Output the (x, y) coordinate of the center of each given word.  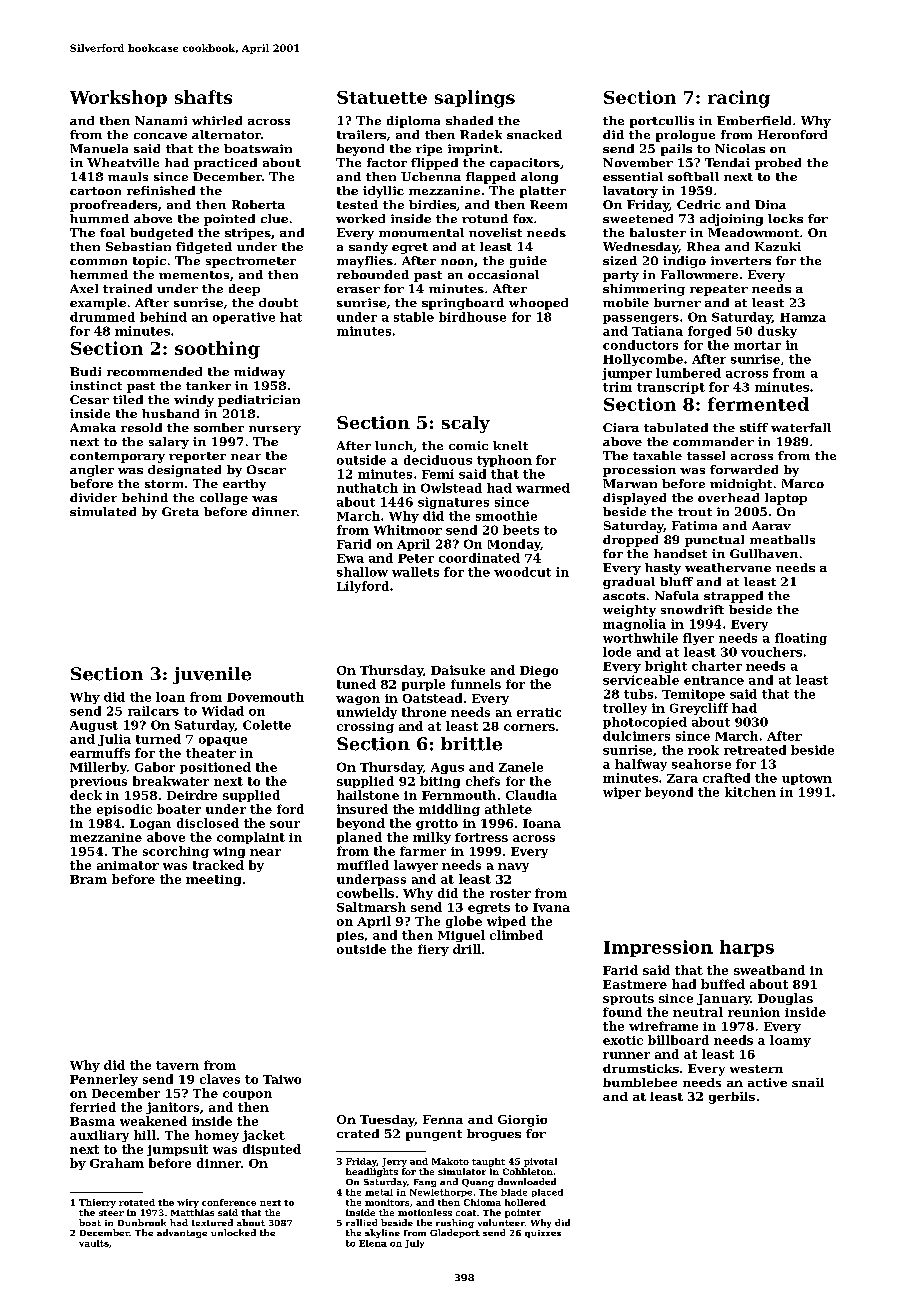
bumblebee (640, 1082)
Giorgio (522, 1121)
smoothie (506, 516)
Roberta (258, 204)
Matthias (192, 1212)
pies (350, 936)
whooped (538, 304)
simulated (103, 511)
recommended (154, 371)
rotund (485, 218)
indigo (684, 262)
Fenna (443, 1119)
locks (785, 218)
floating (801, 639)
